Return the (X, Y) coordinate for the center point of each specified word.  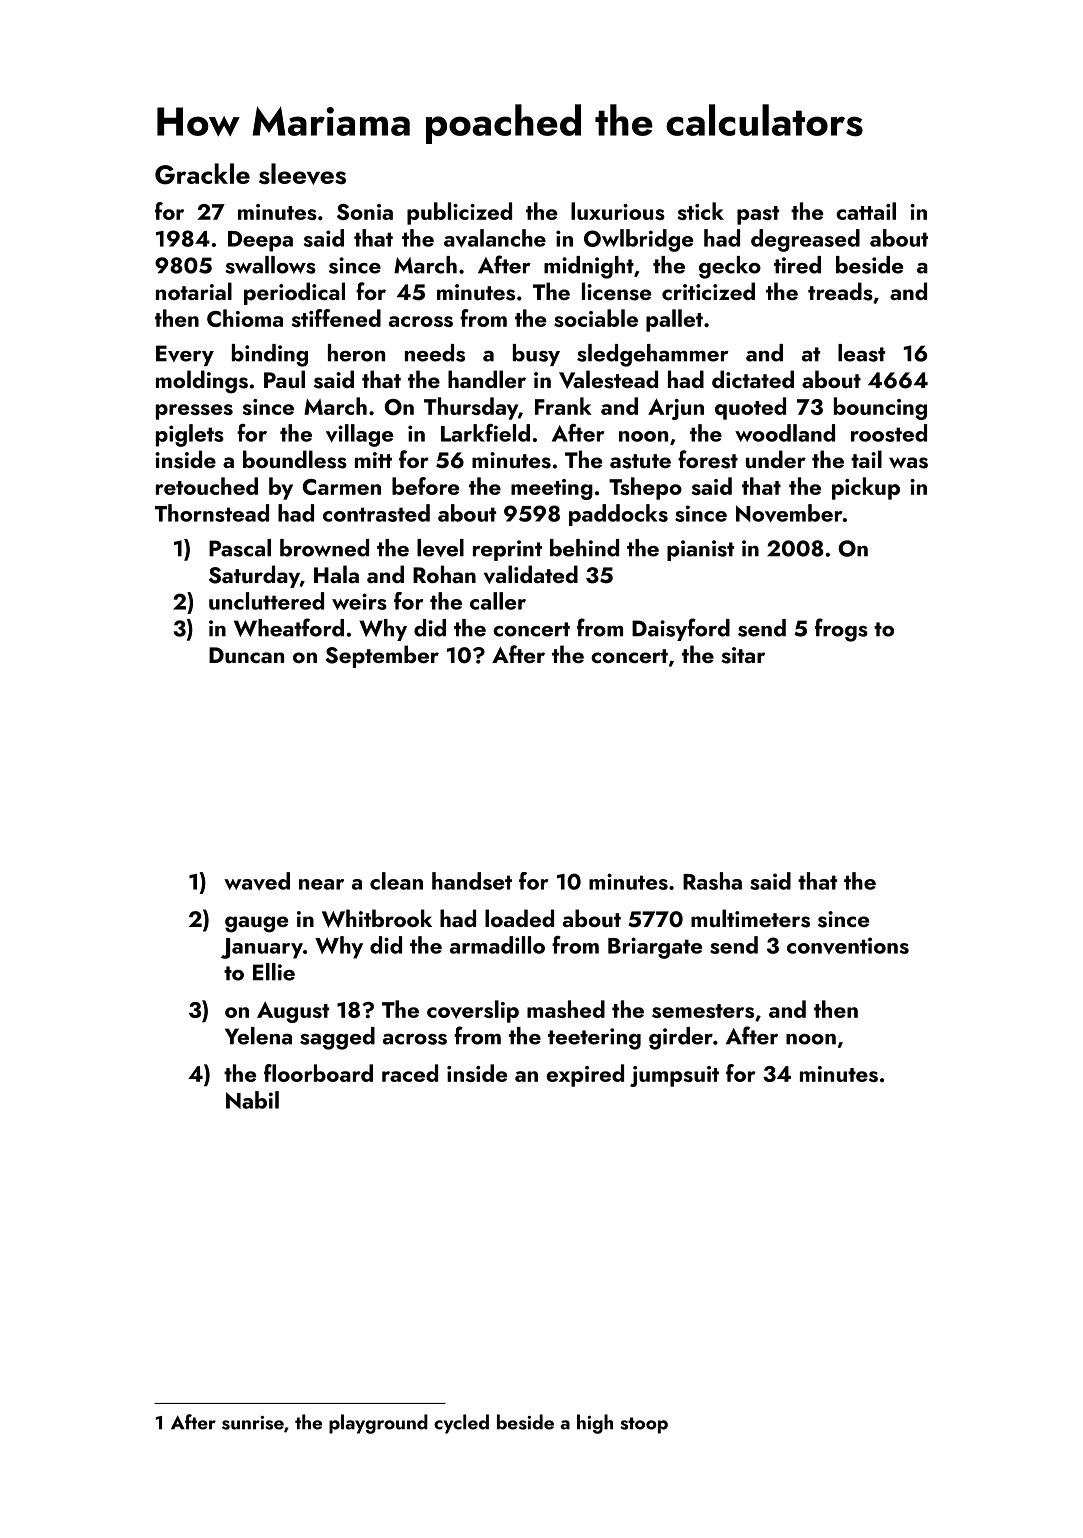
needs (435, 353)
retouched (207, 486)
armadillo (497, 945)
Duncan (246, 655)
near (321, 884)
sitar (743, 655)
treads (840, 291)
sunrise (253, 1423)
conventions (848, 945)
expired (585, 1075)
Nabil (252, 1100)
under (776, 459)
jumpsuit (674, 1076)
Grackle (202, 174)
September (382, 656)
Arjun (676, 409)
